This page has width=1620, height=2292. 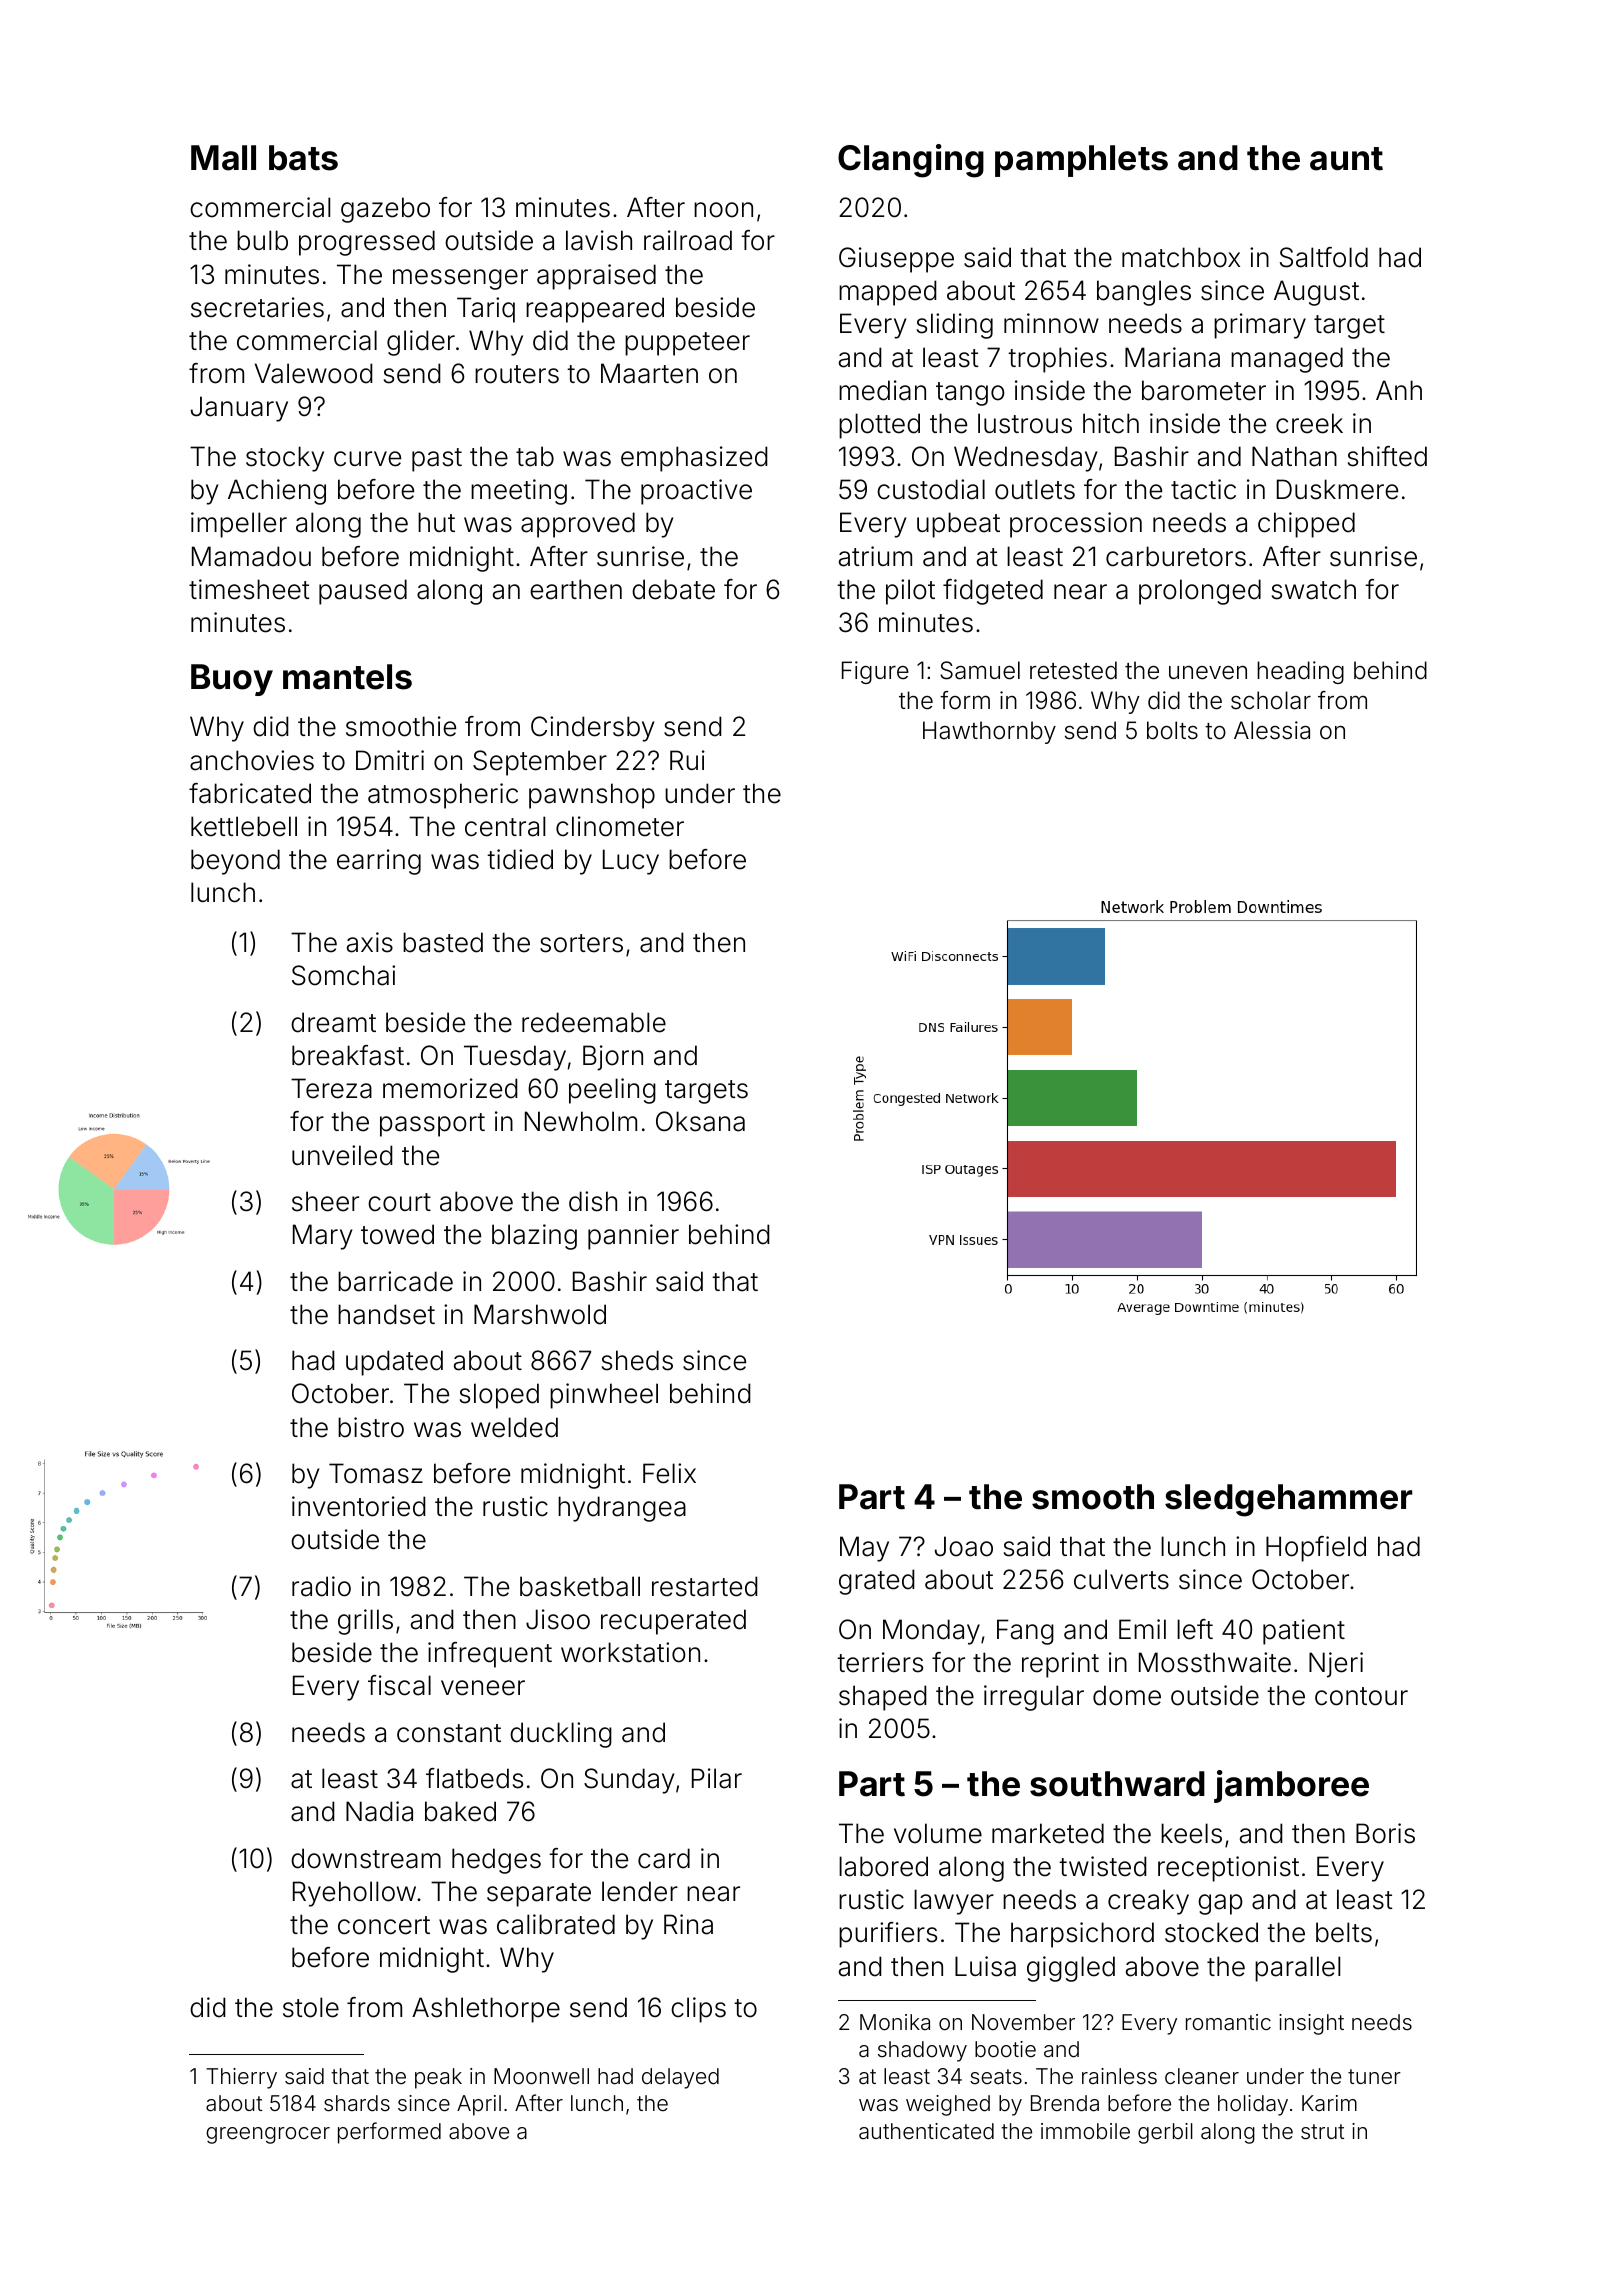 I want to click on Pilar, so click(x=717, y=1778).
